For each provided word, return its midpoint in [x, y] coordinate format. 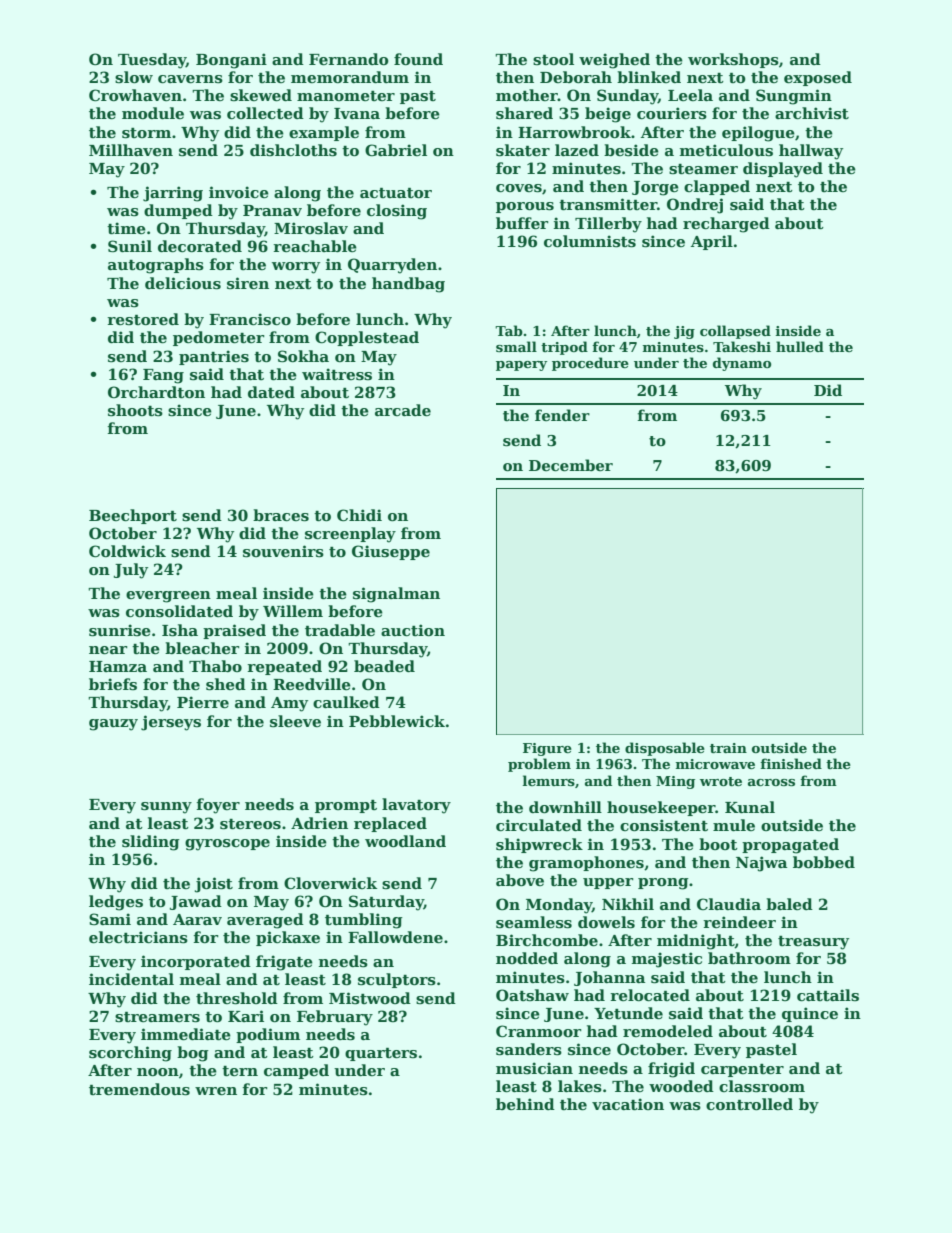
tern [240, 1071]
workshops [733, 60]
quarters [381, 1054]
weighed [614, 61]
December [571, 465]
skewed [261, 95]
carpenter [742, 1070]
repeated [284, 667]
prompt [346, 806]
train [728, 748]
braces [281, 515]
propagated [790, 846]
